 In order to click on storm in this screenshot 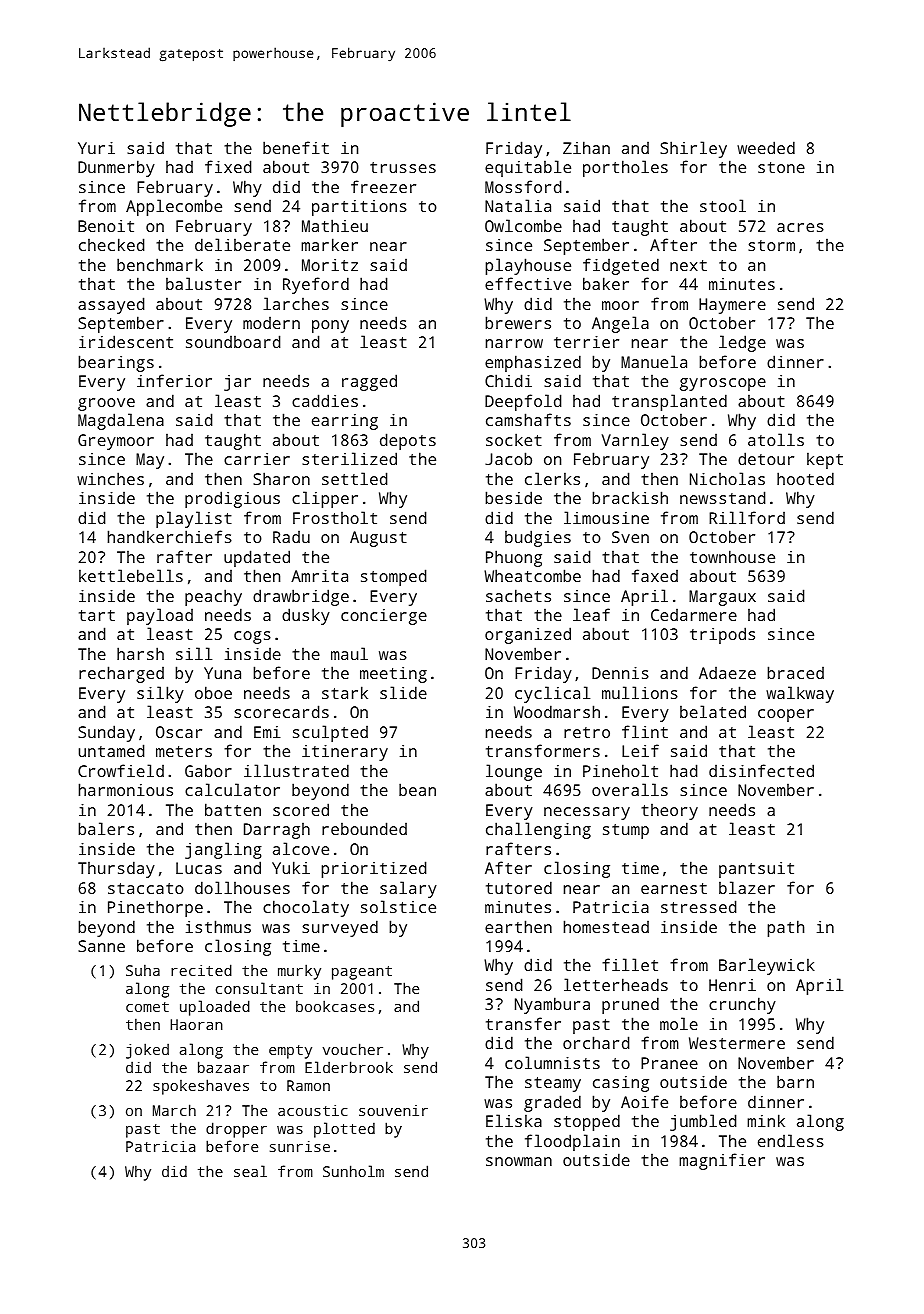, I will do `click(771, 245)`.
